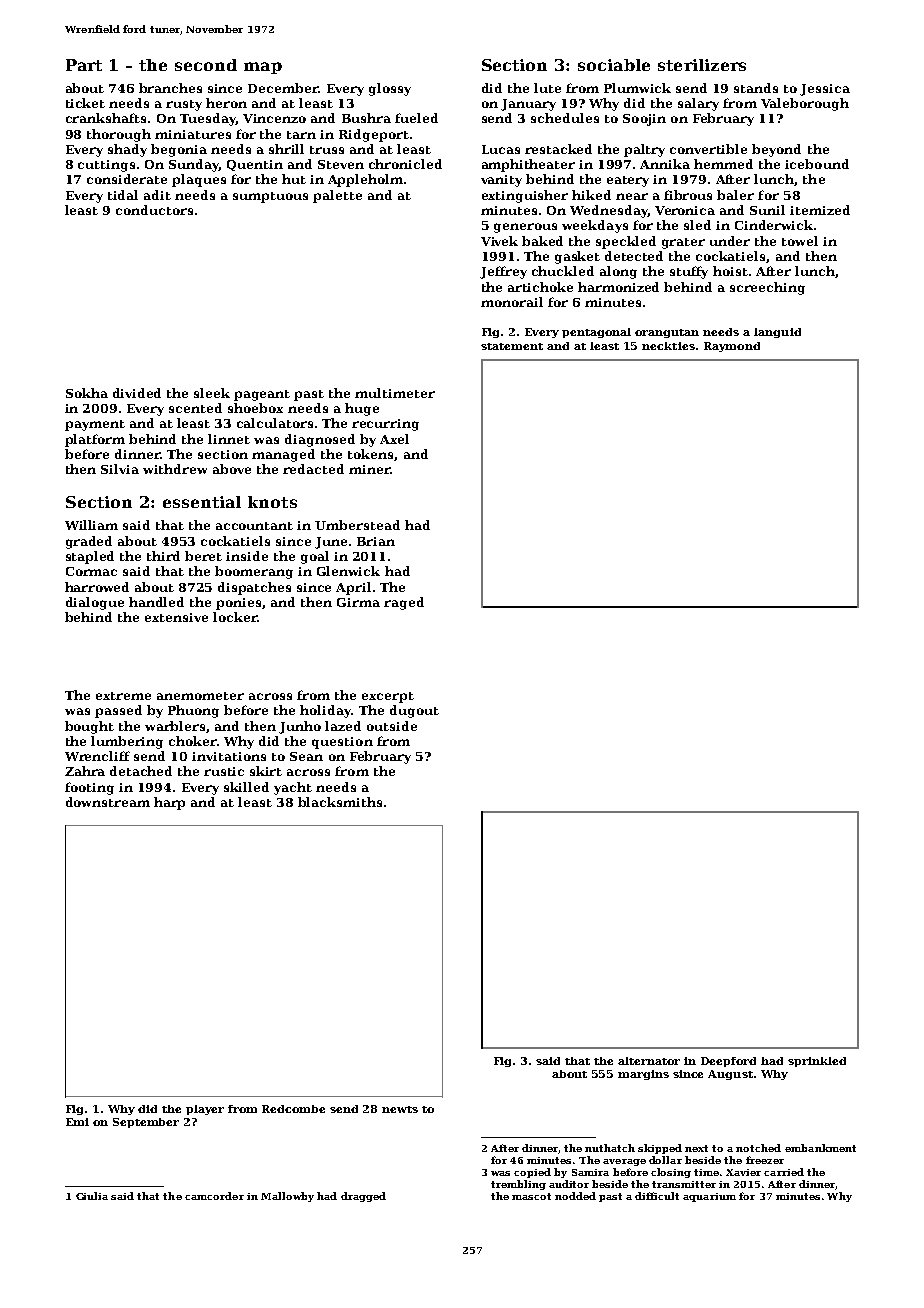 The image size is (924, 1308). I want to click on platform, so click(95, 440).
